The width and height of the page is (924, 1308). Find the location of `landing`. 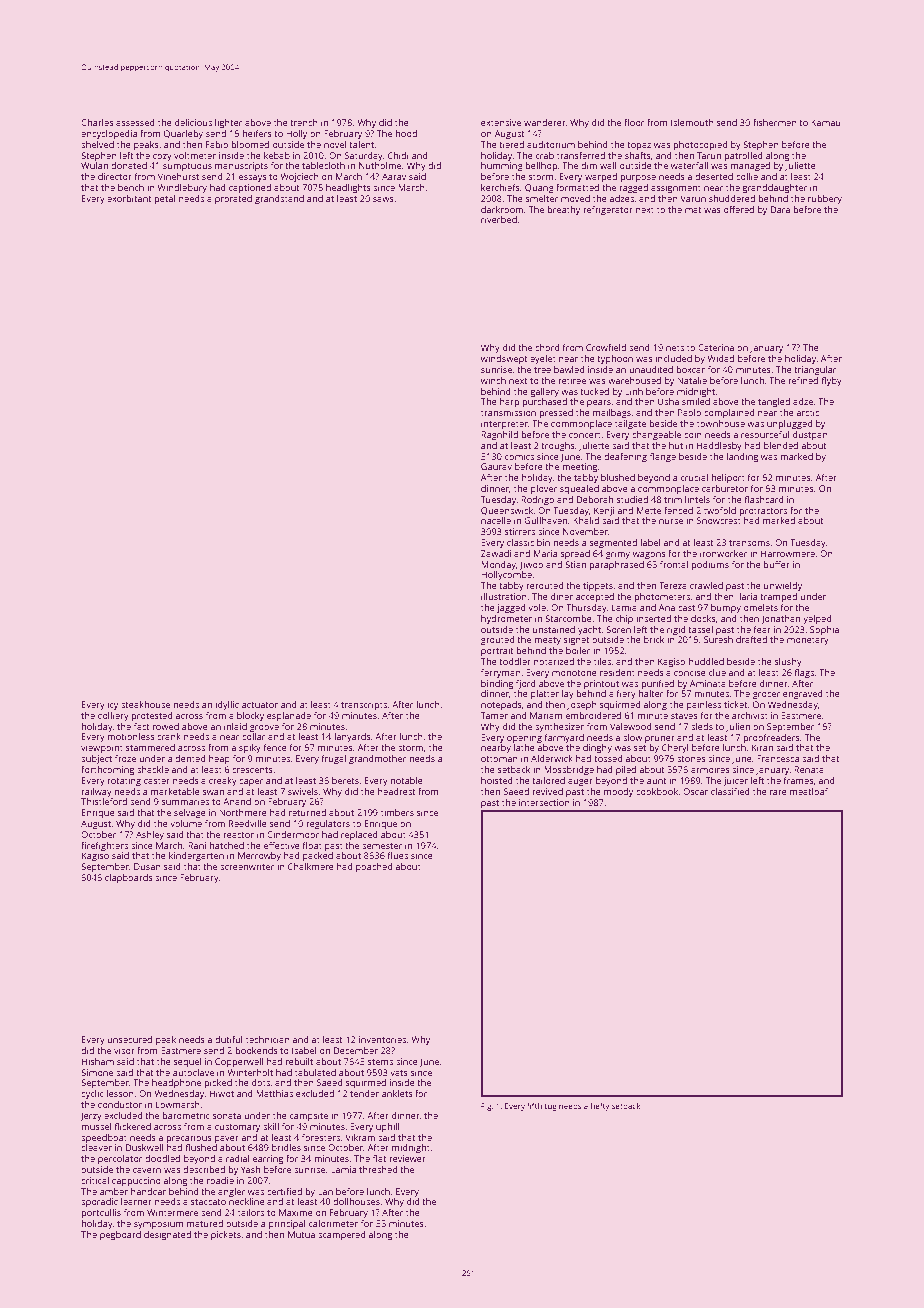

landing is located at coordinates (742, 457).
